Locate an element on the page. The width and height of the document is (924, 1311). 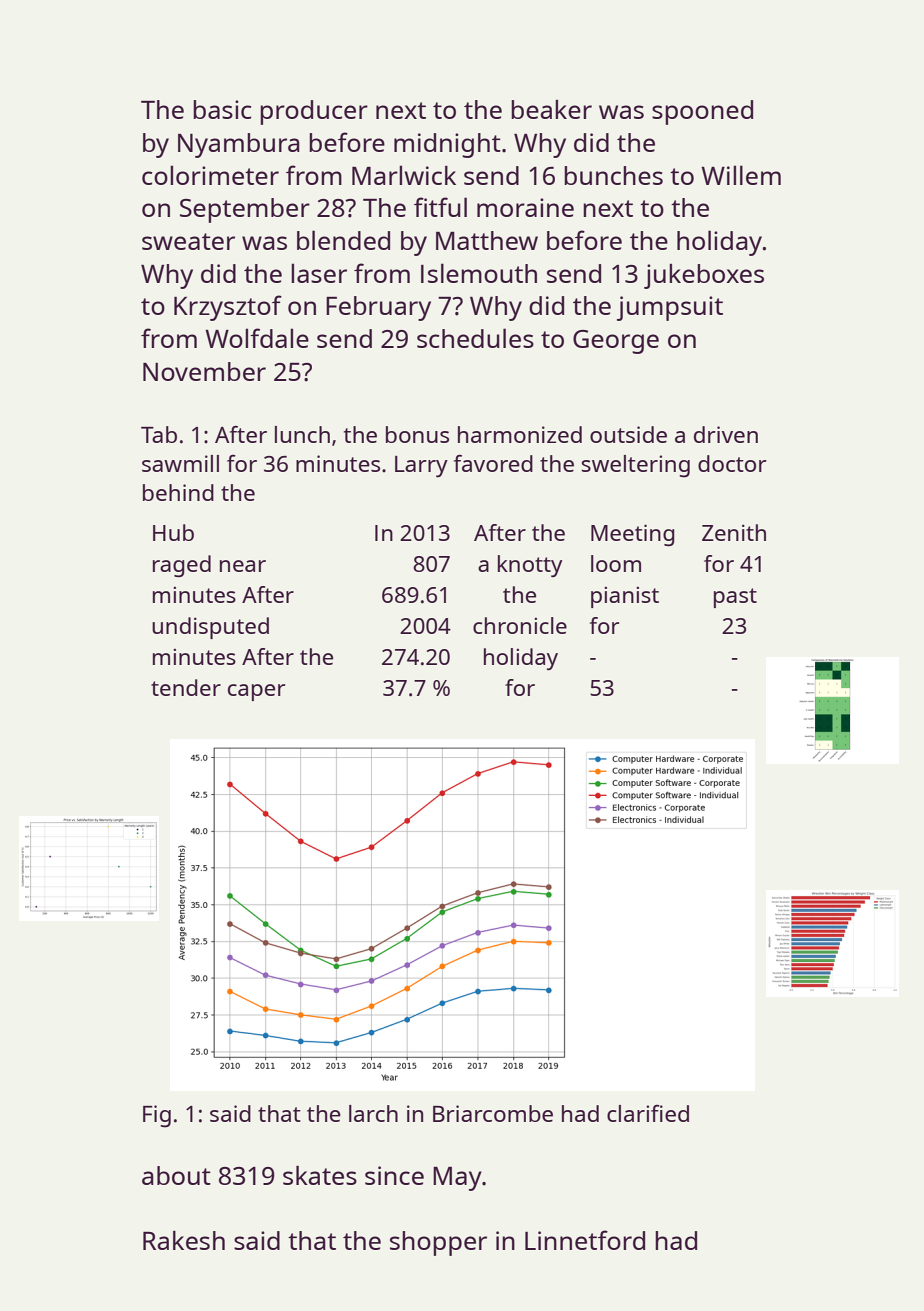
past is located at coordinates (735, 598).
